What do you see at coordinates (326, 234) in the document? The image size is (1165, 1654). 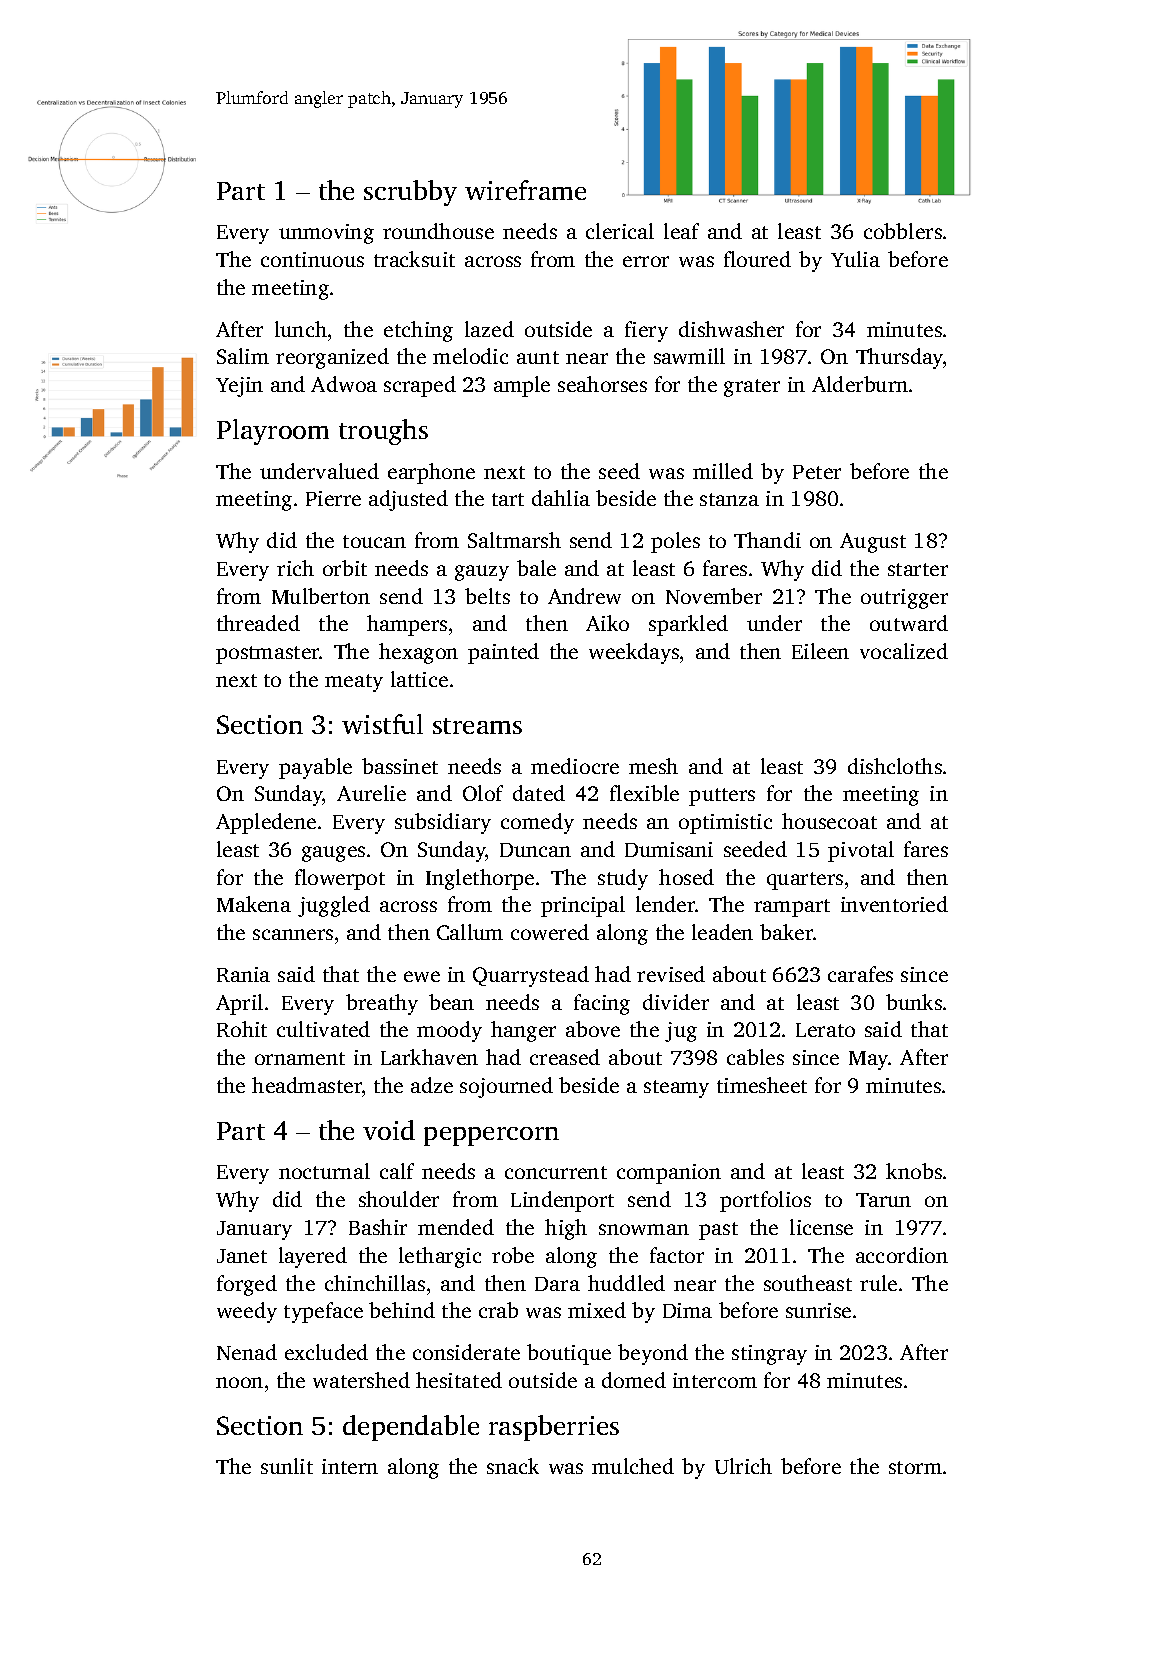 I see `unmoving` at bounding box center [326, 234].
